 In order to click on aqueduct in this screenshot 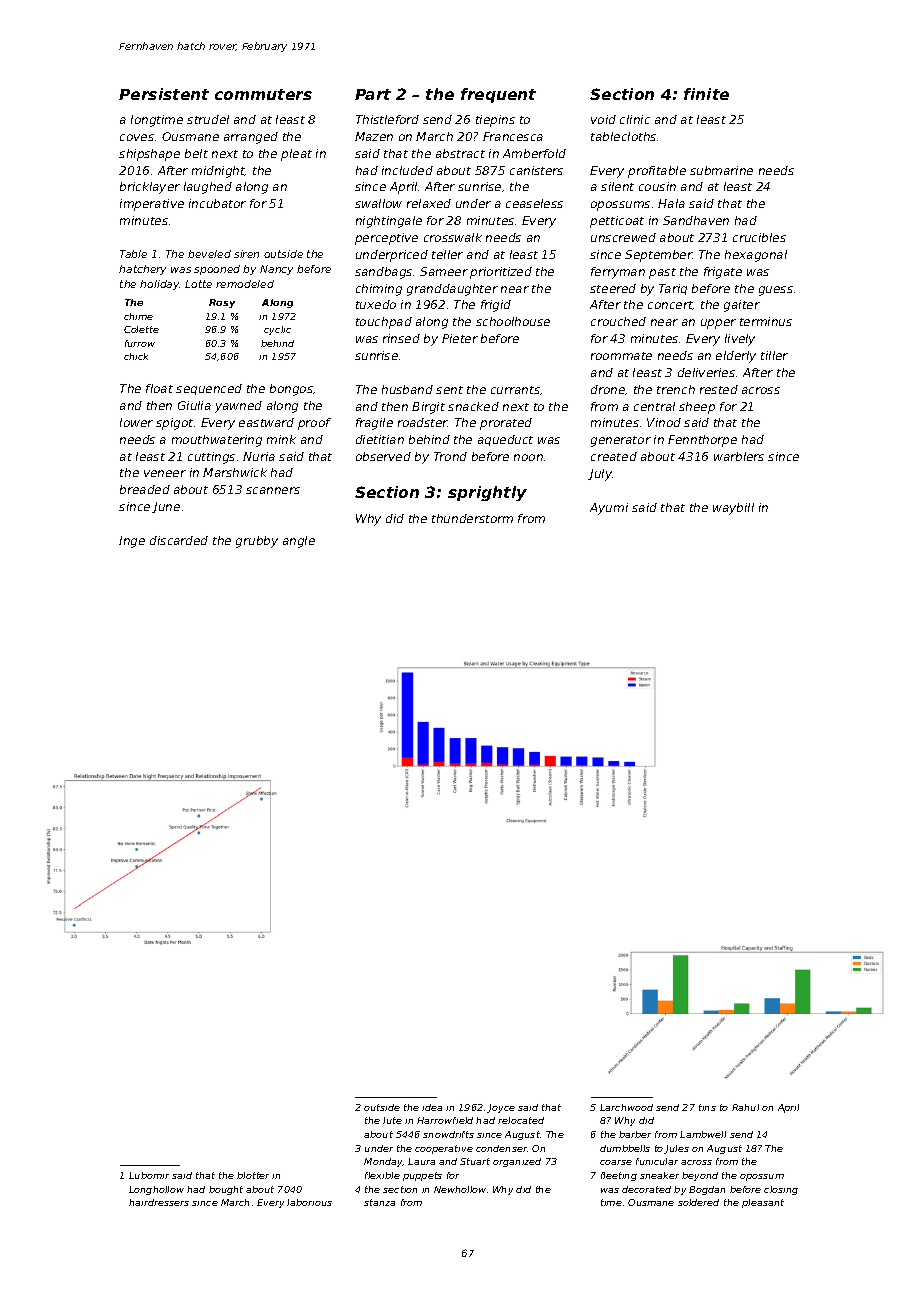, I will do `click(505, 440)`.
